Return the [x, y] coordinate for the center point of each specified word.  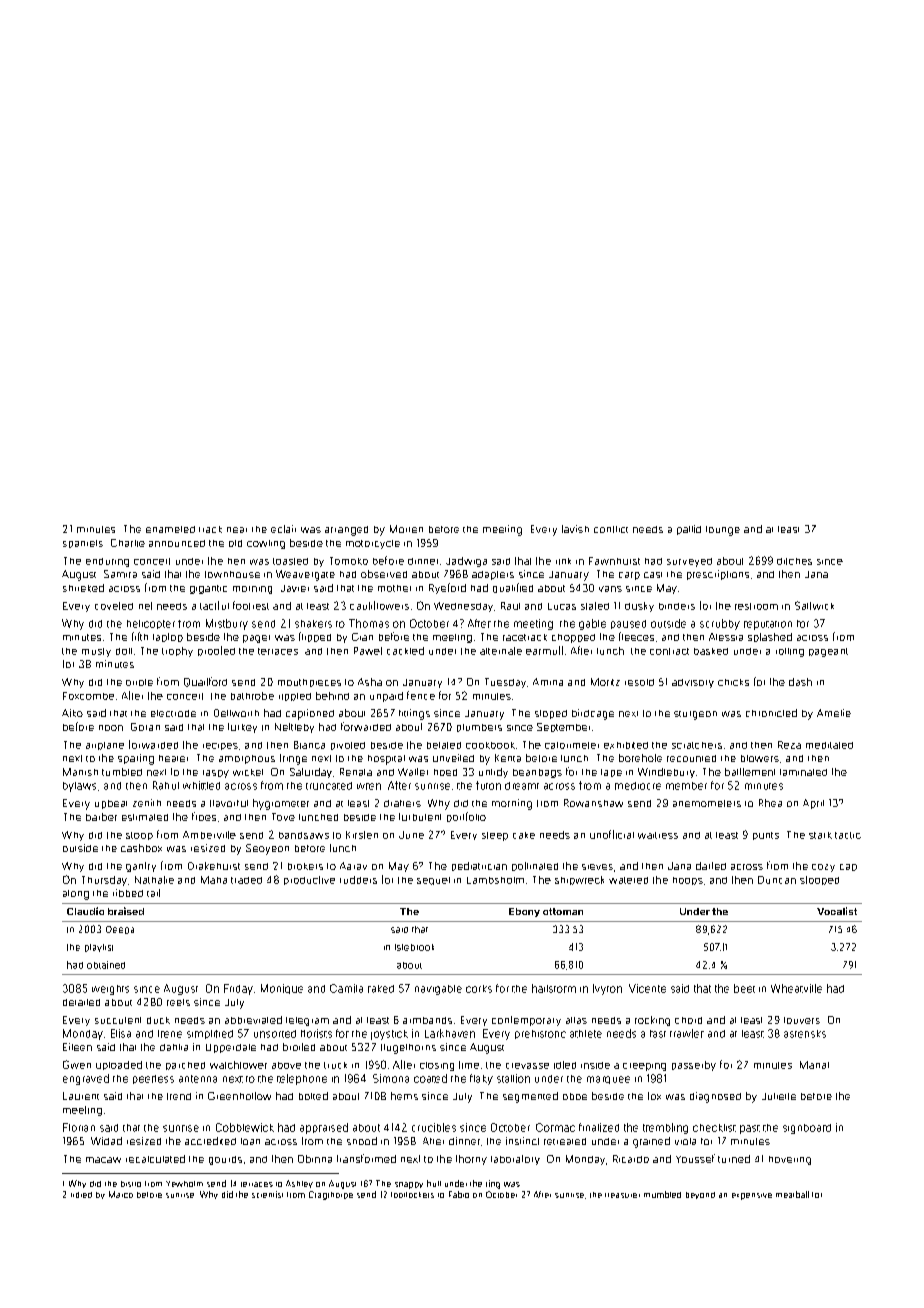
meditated [829, 745]
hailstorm [554, 988]
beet [744, 988]
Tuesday [505, 683]
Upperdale [231, 1048]
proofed [216, 651]
